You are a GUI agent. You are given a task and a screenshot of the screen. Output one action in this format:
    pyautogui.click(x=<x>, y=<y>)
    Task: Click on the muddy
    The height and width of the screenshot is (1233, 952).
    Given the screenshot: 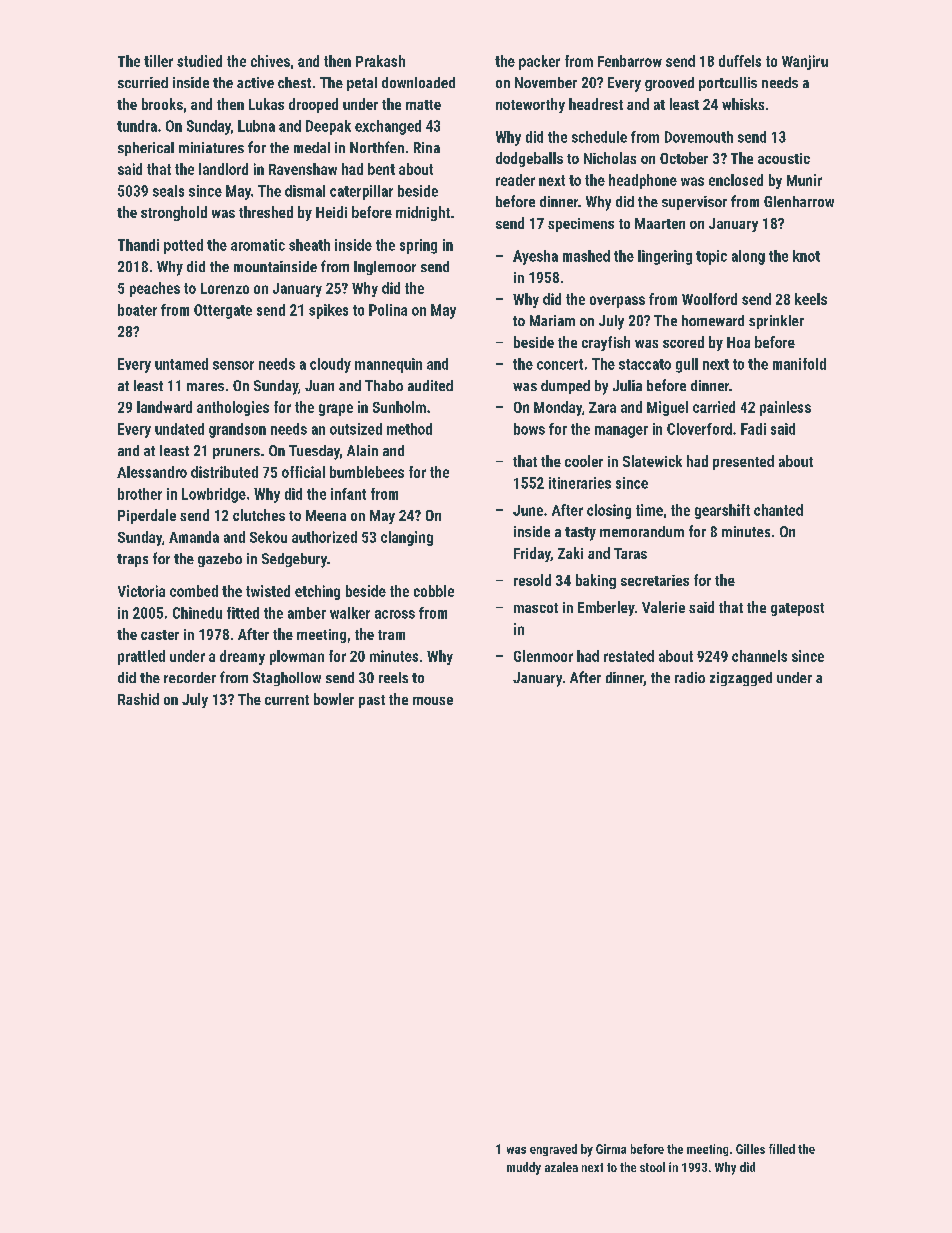 What is the action you would take?
    pyautogui.click(x=524, y=1168)
